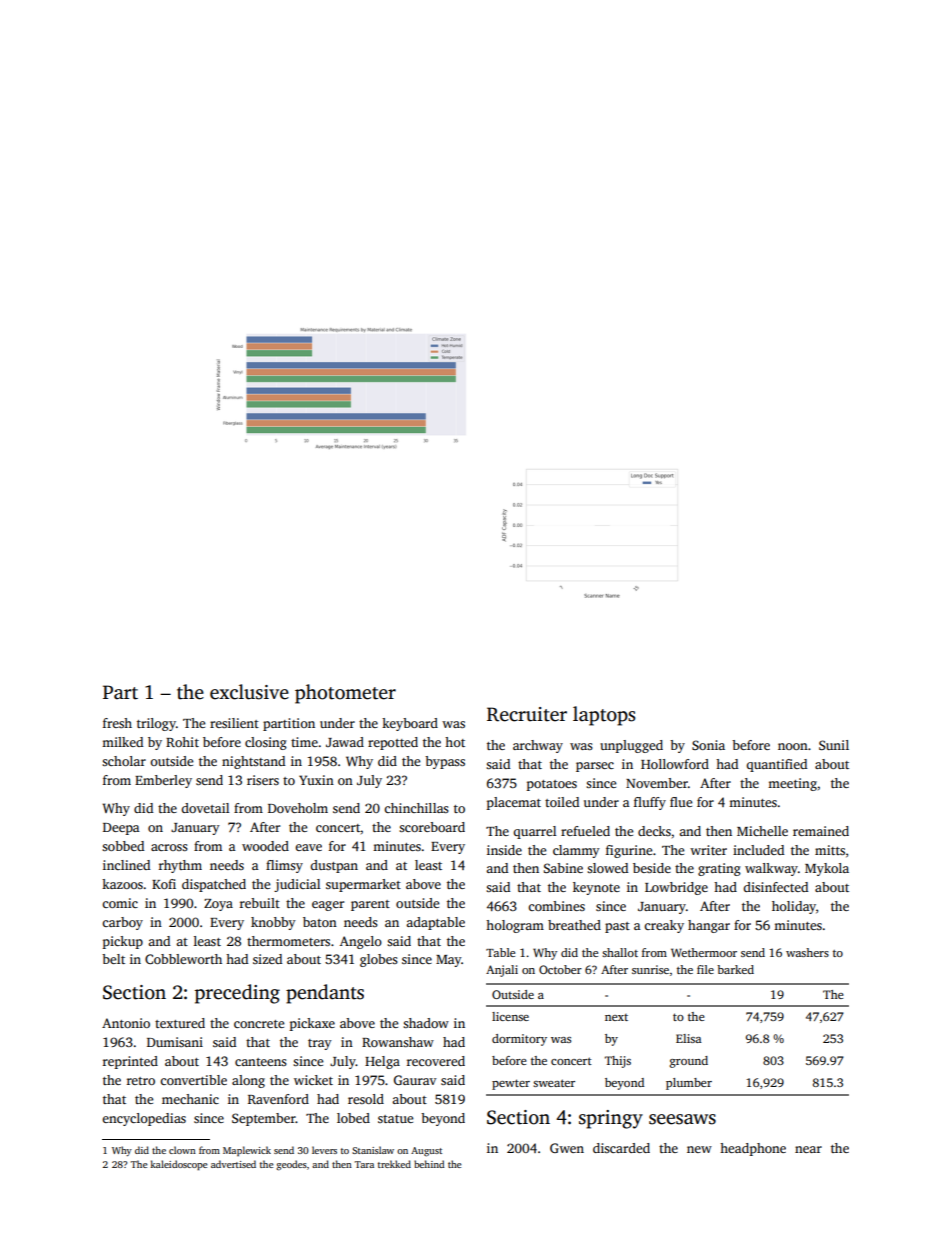 This screenshot has height=1233, width=952. Describe the element at coordinates (398, 1042) in the screenshot. I see `Rowanshaw` at that location.
